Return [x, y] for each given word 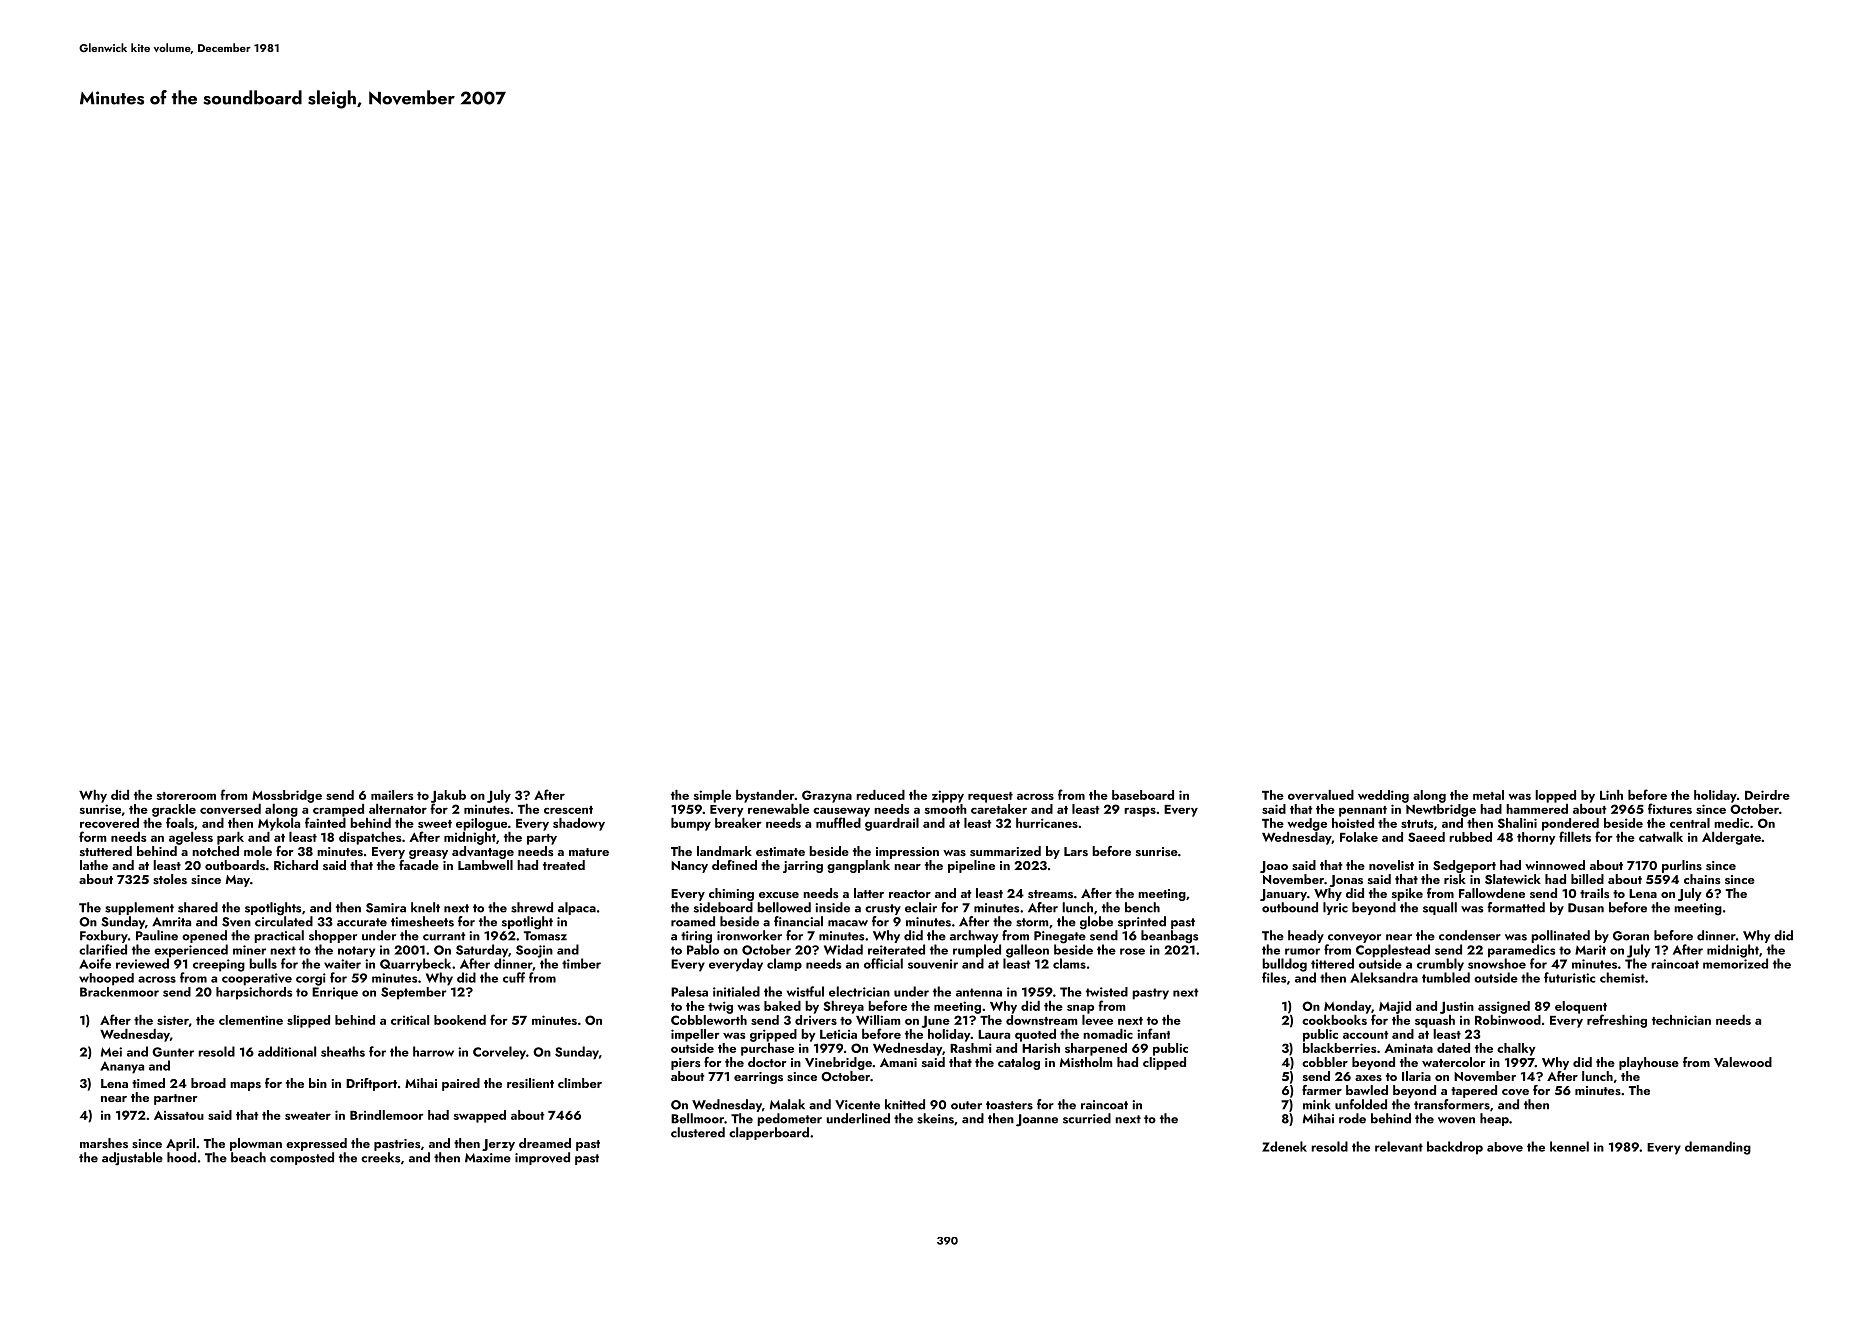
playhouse [1649, 1063]
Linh [1611, 795]
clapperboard [769, 1133]
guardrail [892, 824]
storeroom [186, 796]
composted [302, 1158]
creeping [219, 965]
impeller [695, 1035]
